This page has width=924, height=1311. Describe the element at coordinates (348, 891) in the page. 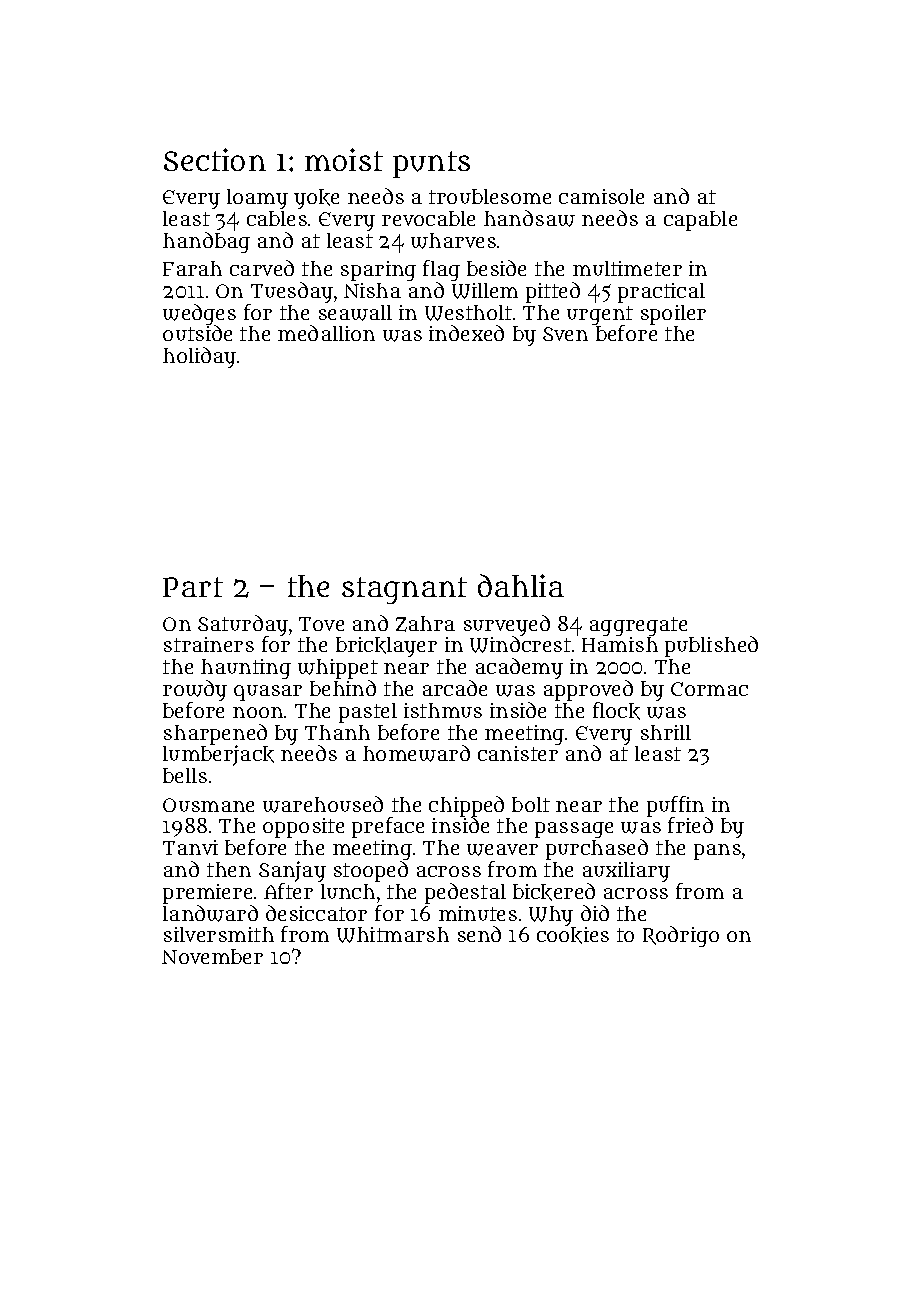

I see `lunch` at that location.
